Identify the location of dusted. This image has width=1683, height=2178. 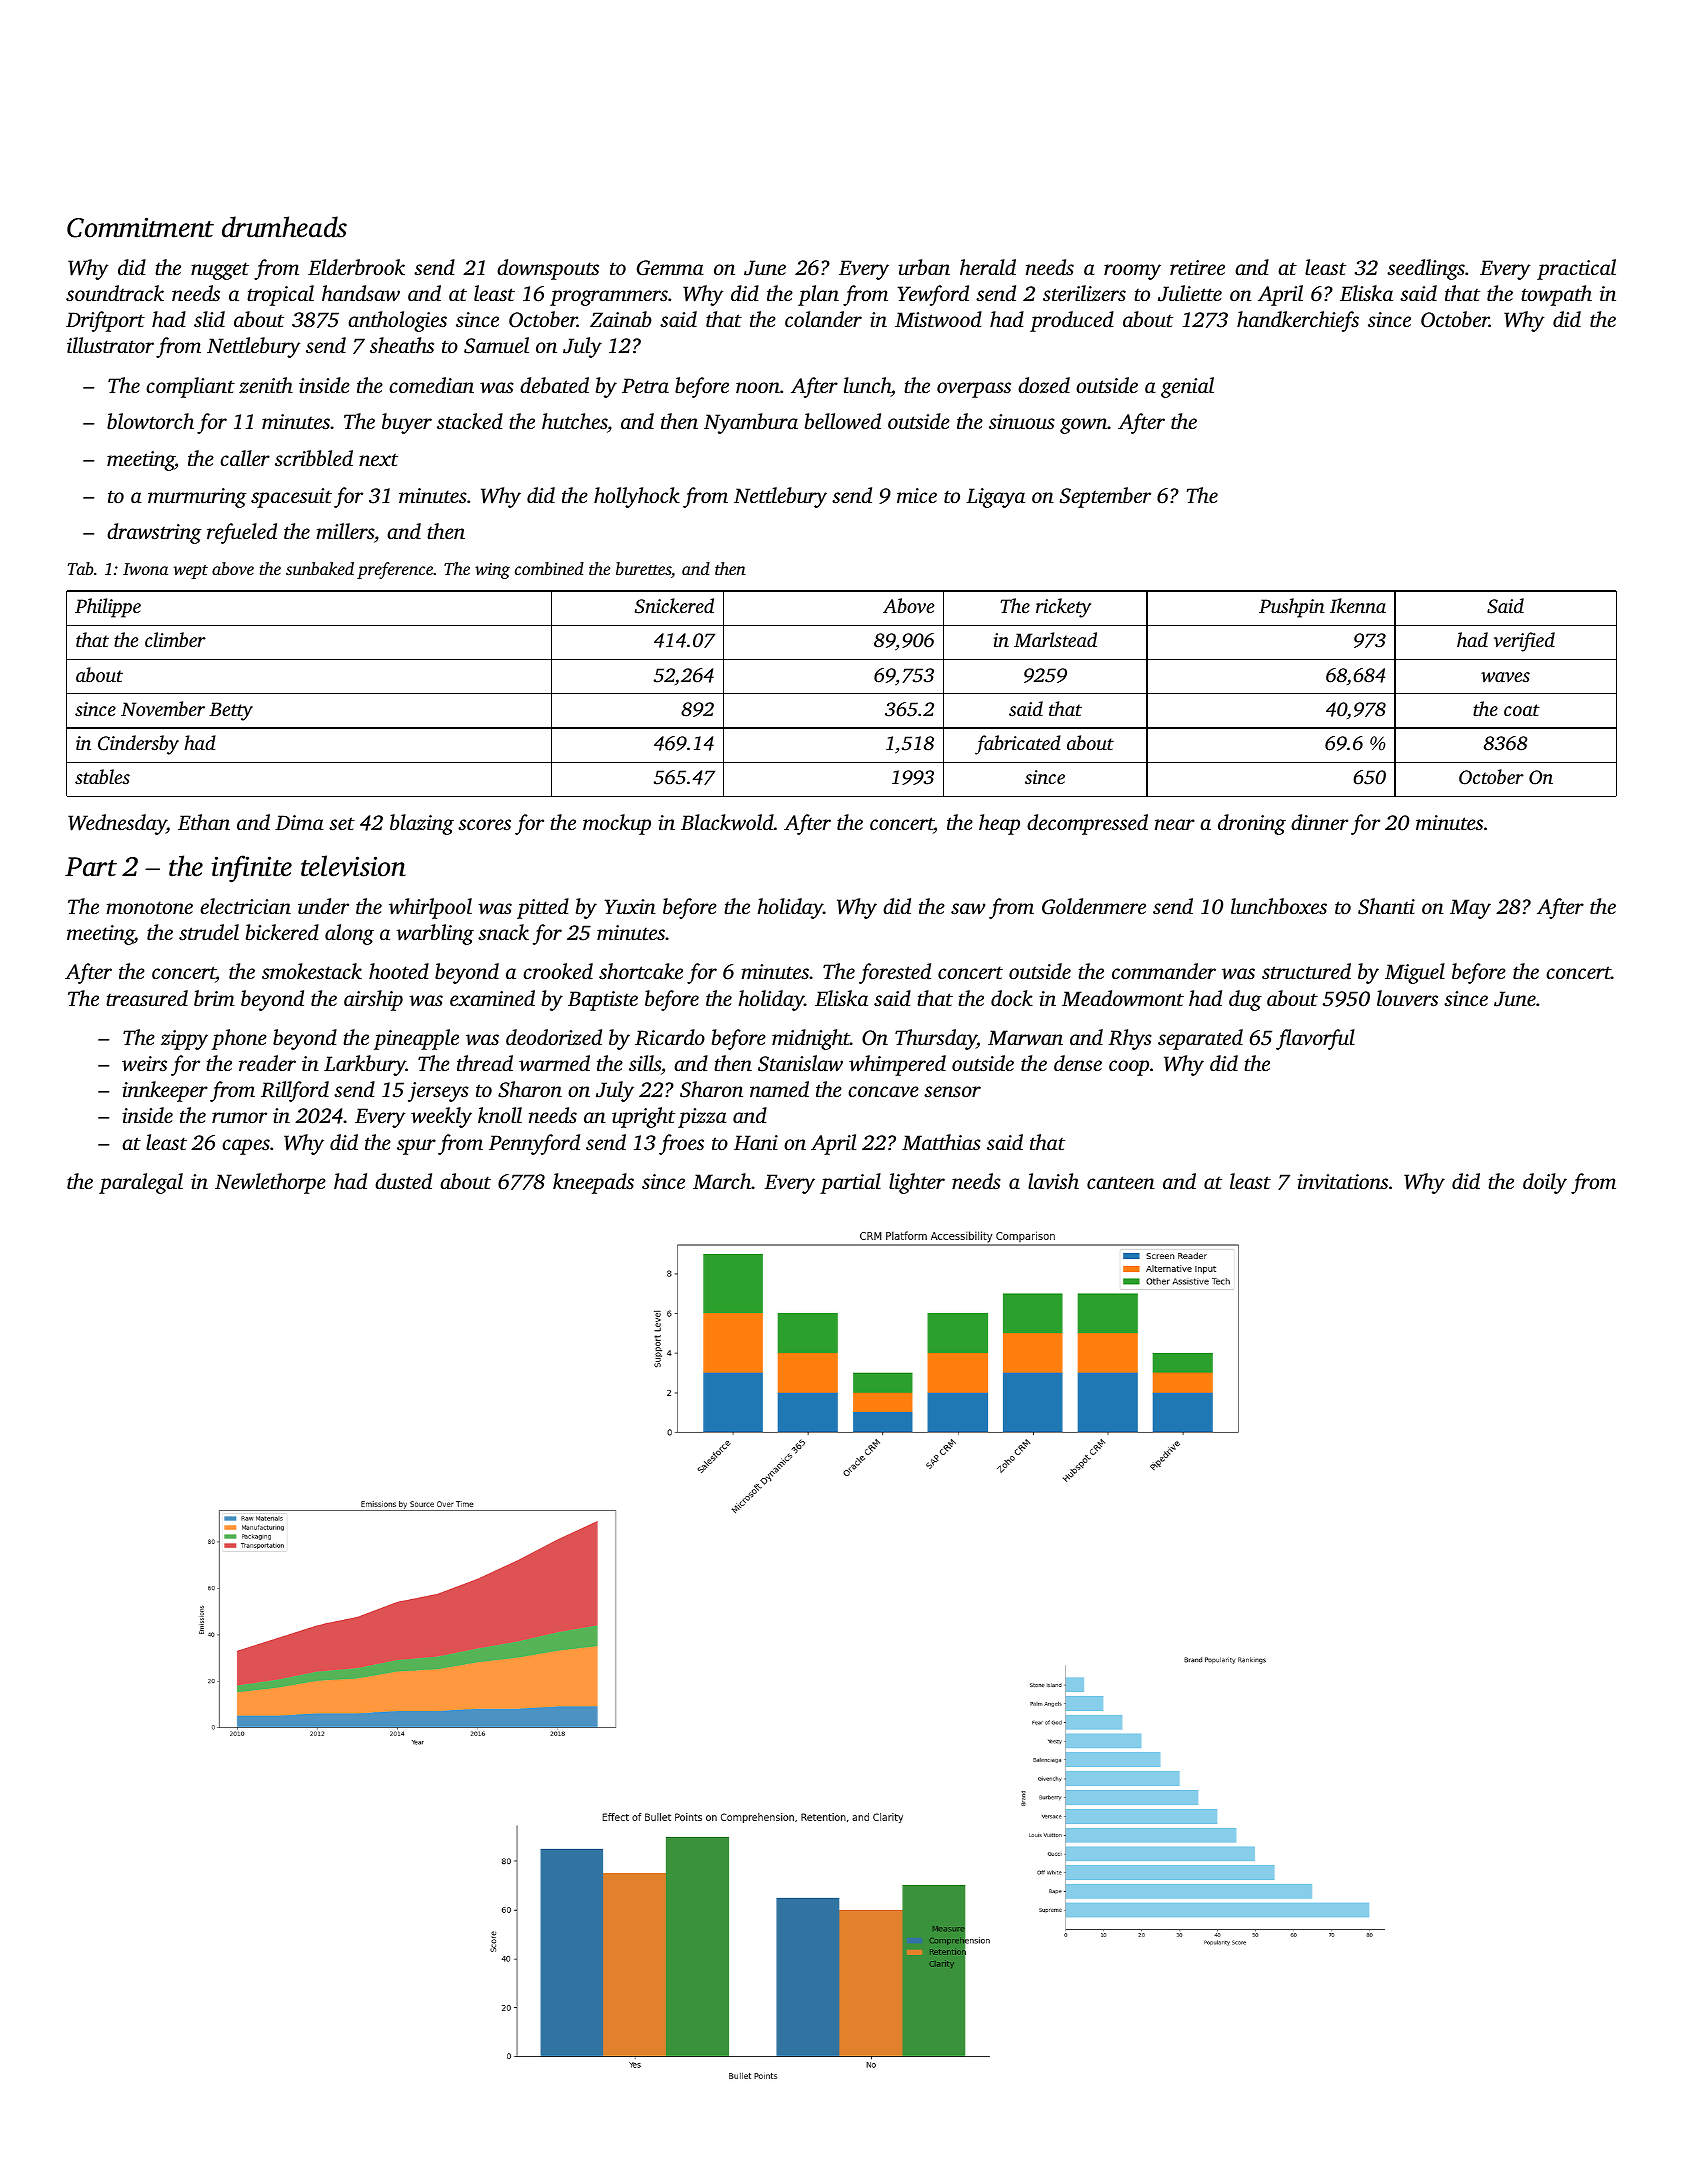
(403, 1181).
